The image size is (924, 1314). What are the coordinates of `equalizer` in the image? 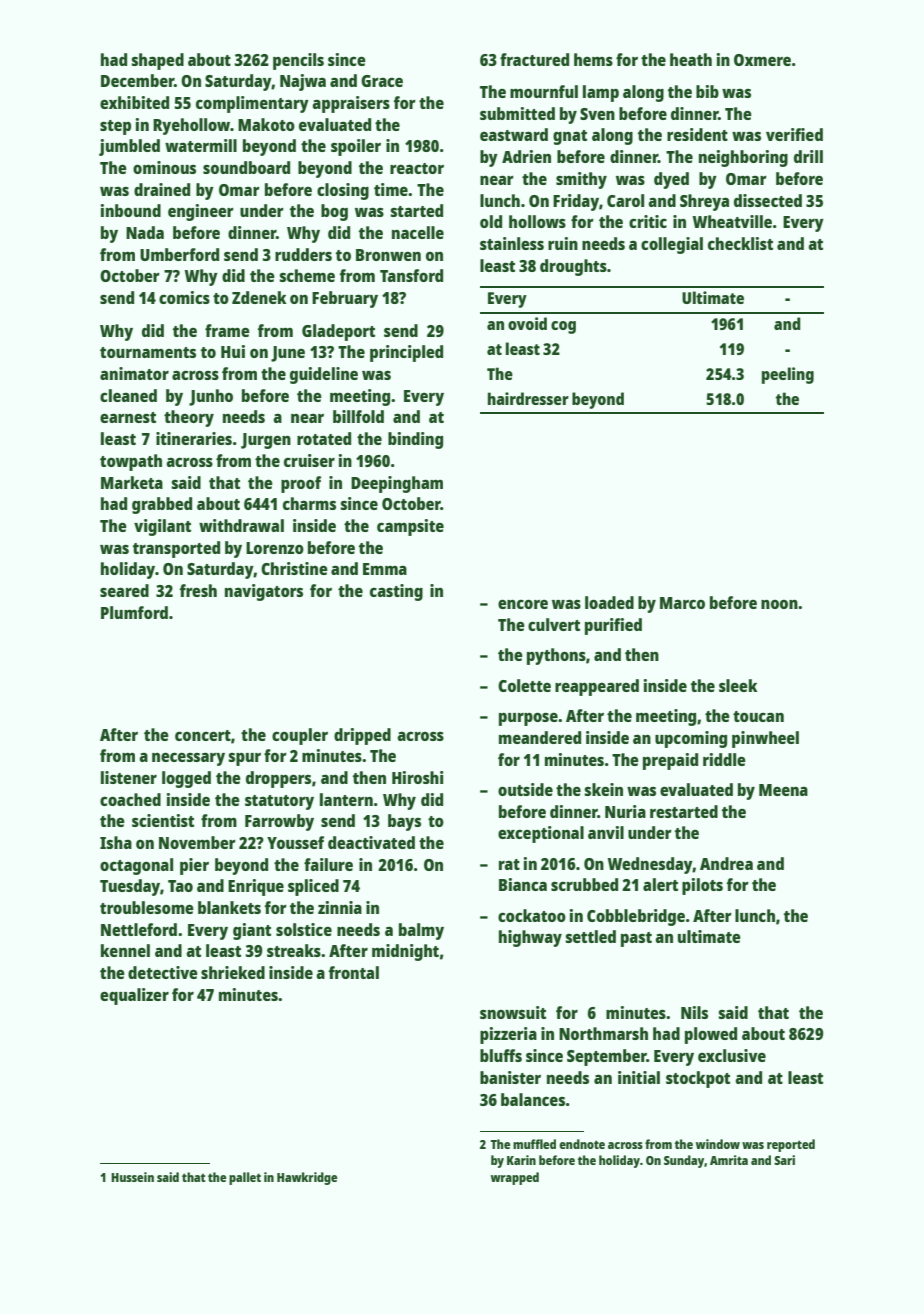 It's located at (134, 996).
